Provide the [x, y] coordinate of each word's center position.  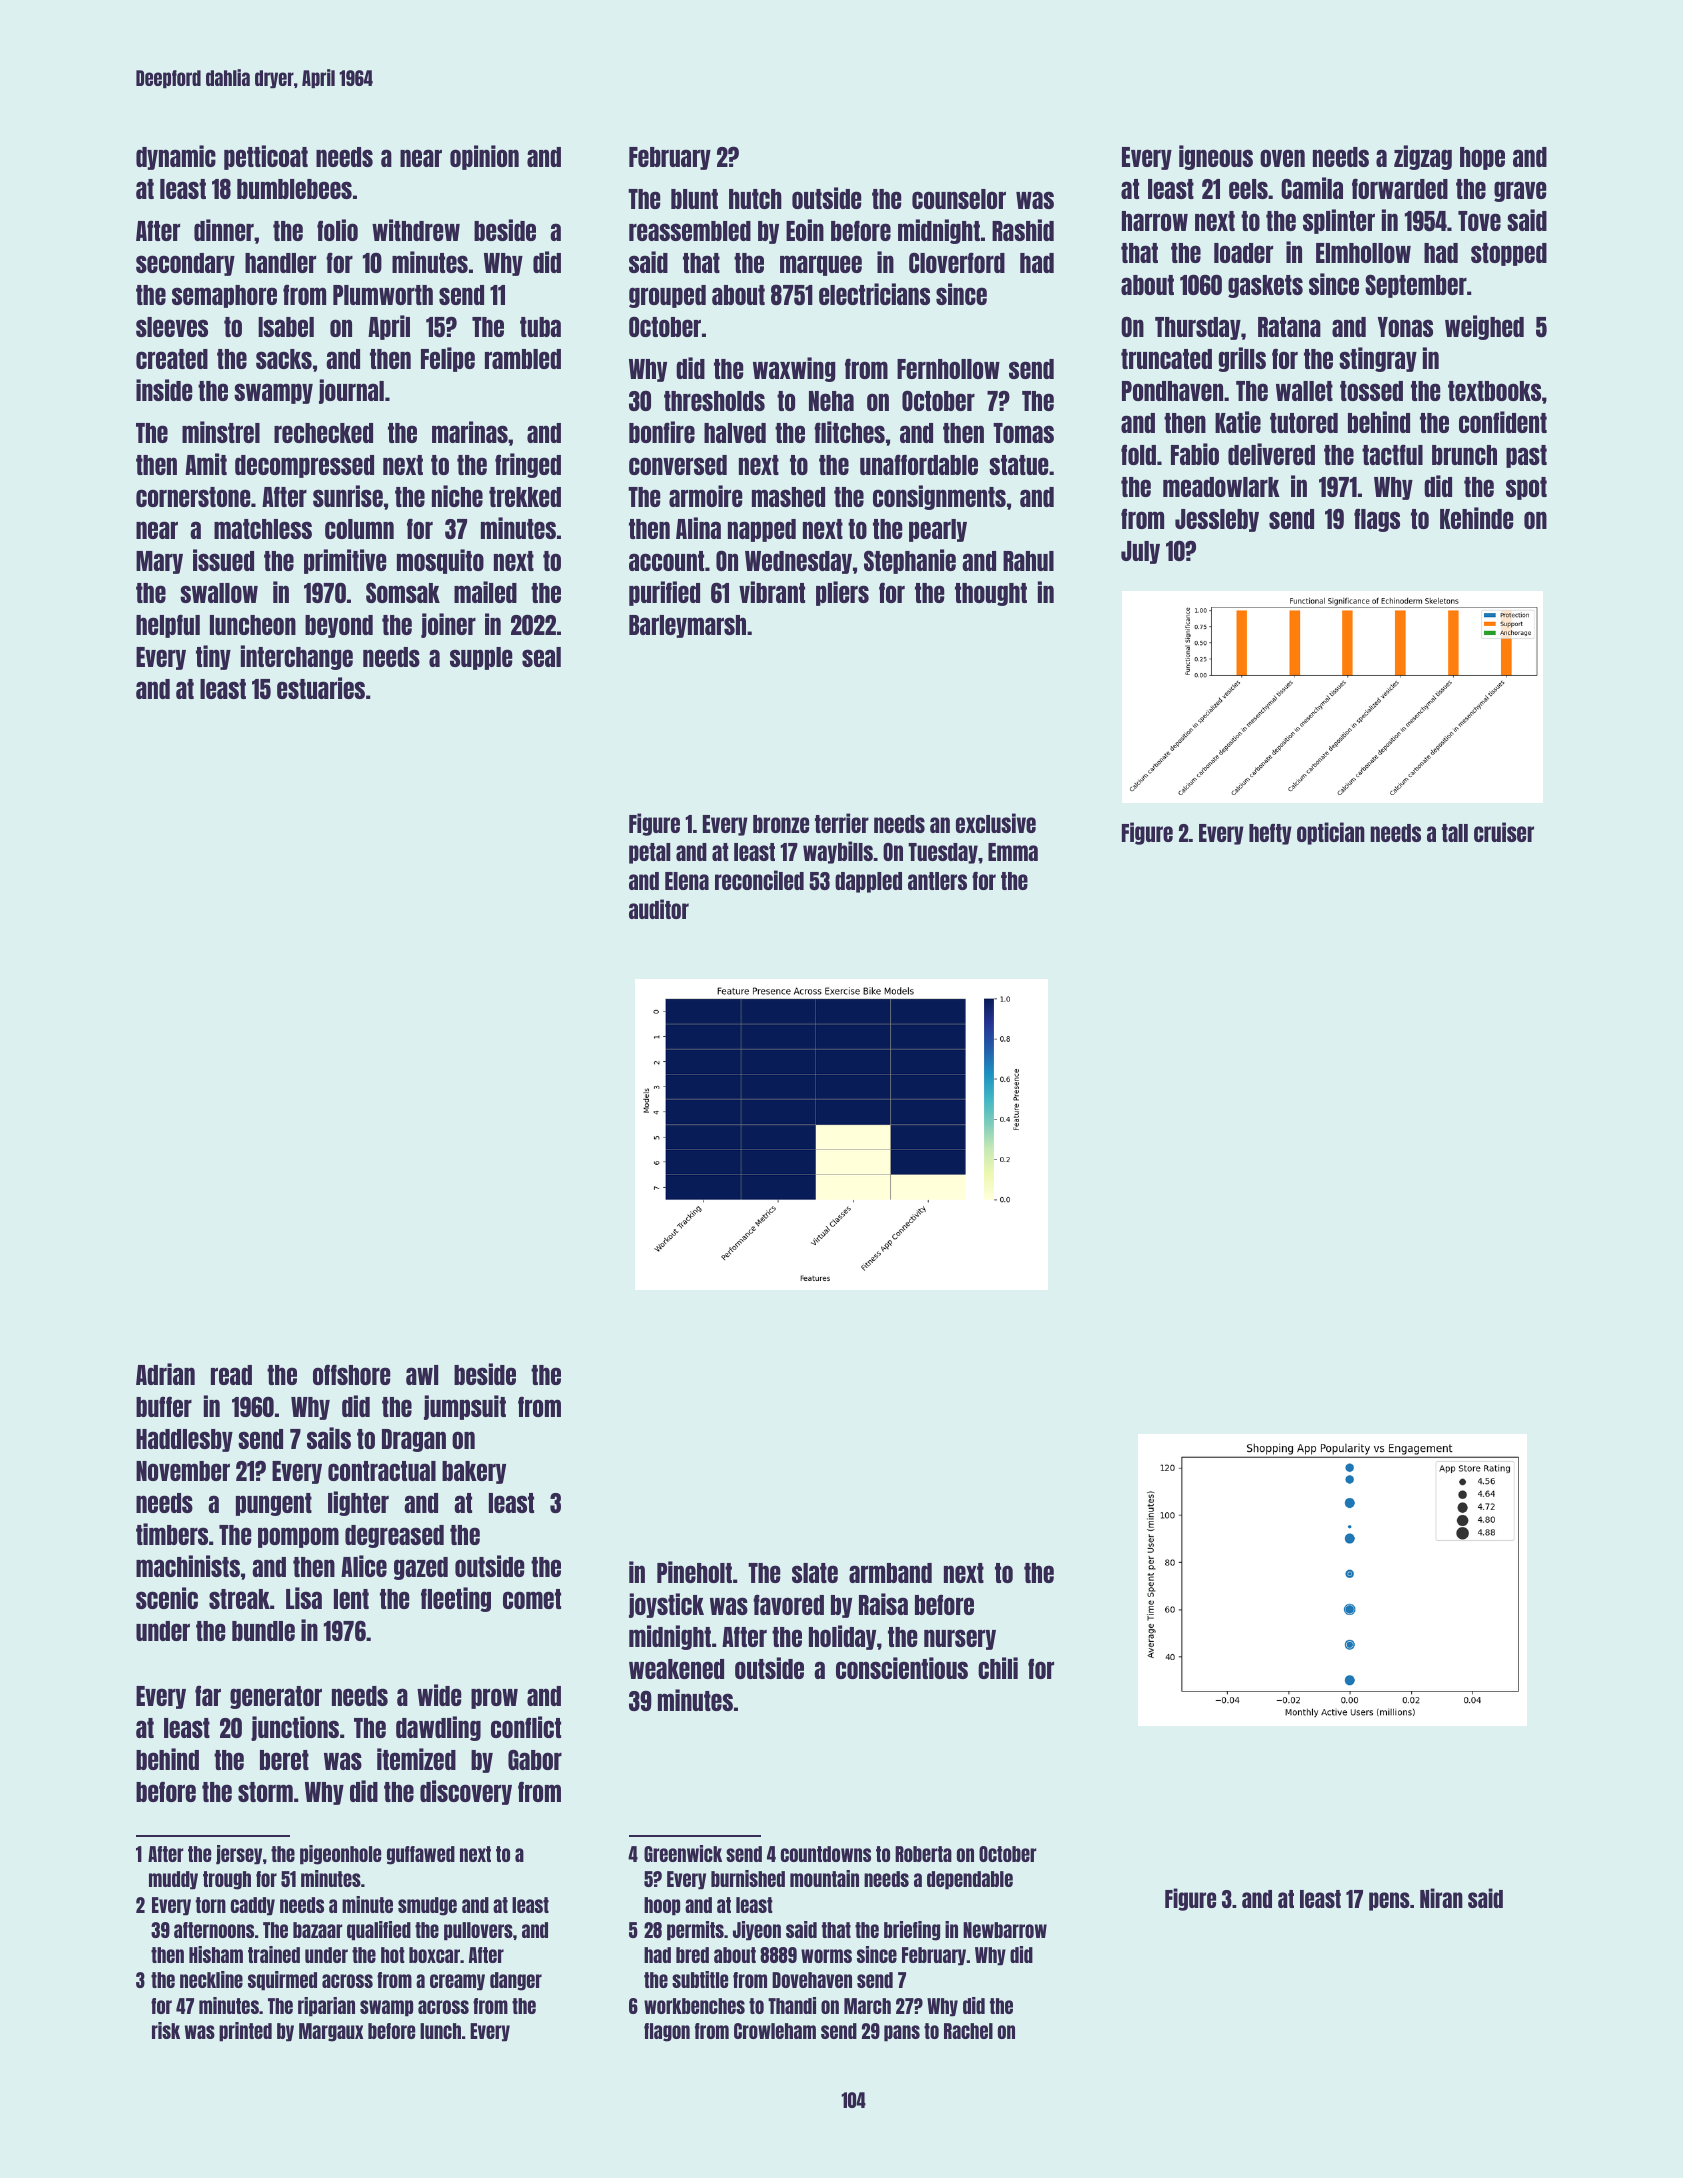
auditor [659, 909]
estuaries [321, 688]
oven [1282, 158]
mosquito [440, 561]
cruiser [1504, 832]
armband [890, 1573]
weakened [676, 1669]
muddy [173, 1880]
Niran [1441, 1898]
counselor [959, 199]
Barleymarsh [687, 626]
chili [998, 1668]
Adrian [165, 1374]
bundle [263, 1631]
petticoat [266, 157]
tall [1455, 833]
